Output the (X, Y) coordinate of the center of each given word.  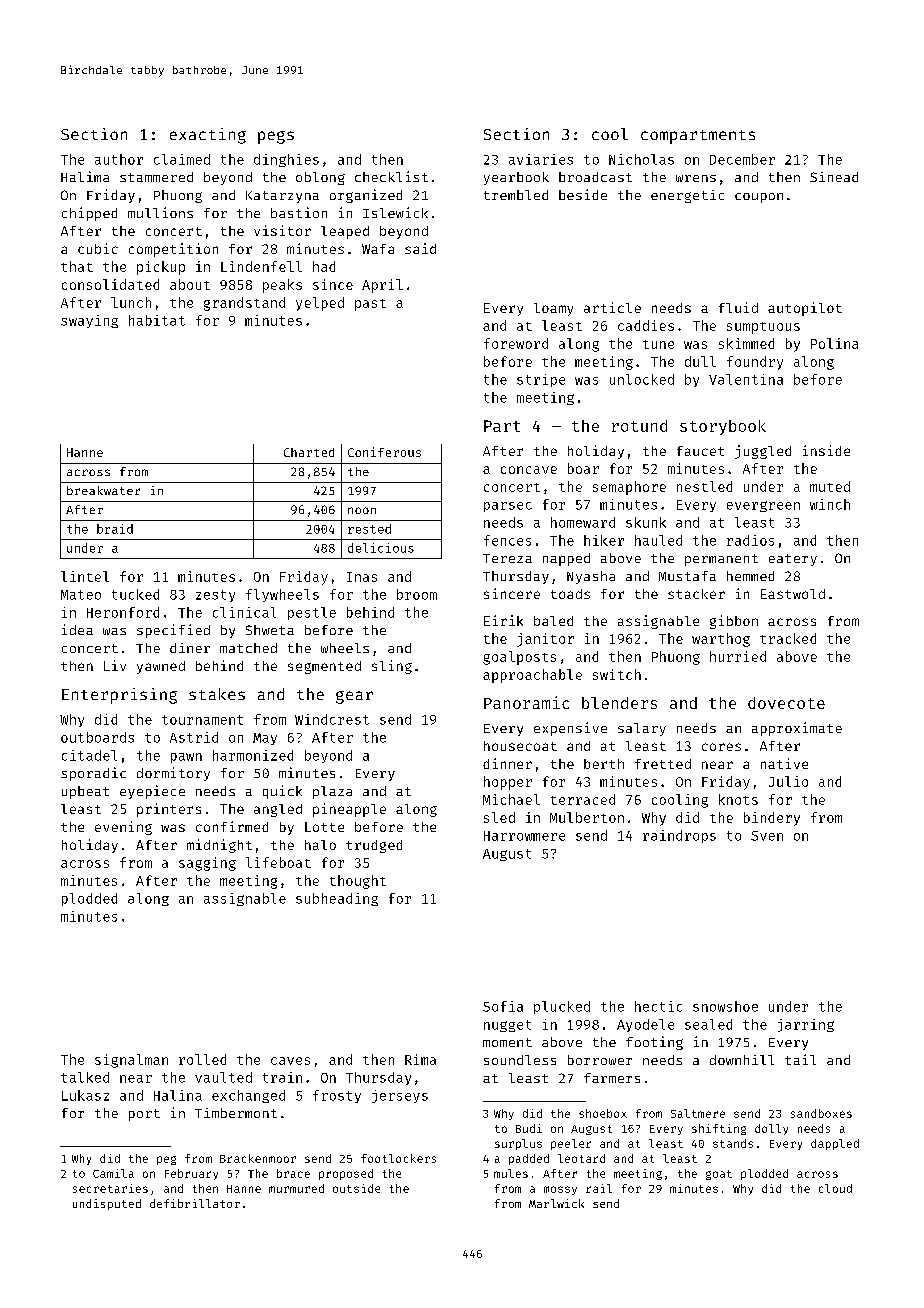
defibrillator (195, 1203)
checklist (391, 176)
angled (278, 810)
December (742, 159)
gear (354, 697)
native (784, 763)
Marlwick (556, 1203)
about (190, 284)
